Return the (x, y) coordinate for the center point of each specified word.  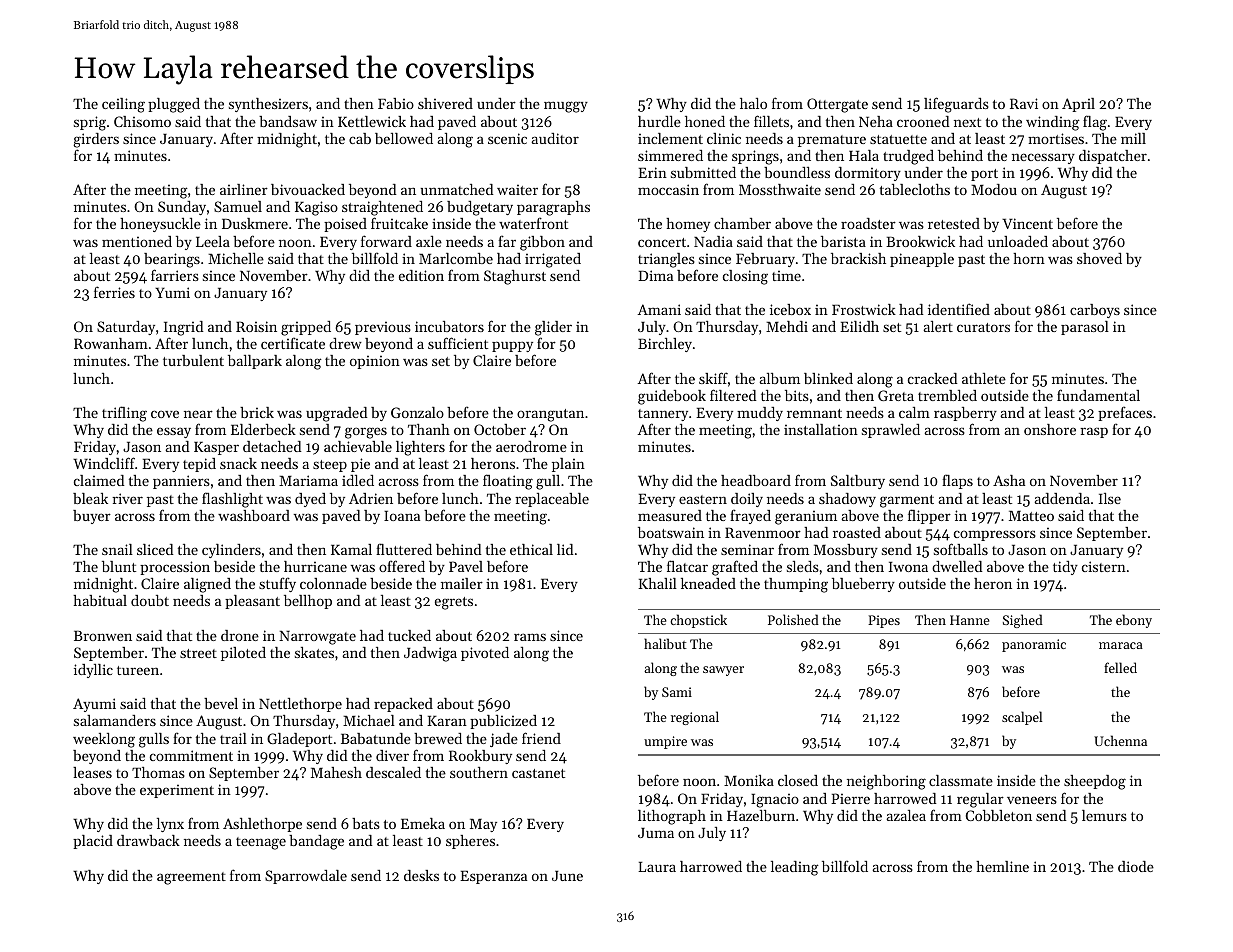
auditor (555, 138)
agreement (191, 878)
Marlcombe (456, 258)
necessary (1043, 158)
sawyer (723, 671)
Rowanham (111, 343)
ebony (1134, 621)
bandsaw (288, 121)
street (198, 653)
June (567, 876)
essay (174, 432)
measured (670, 515)
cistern (1104, 566)
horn (1029, 258)
